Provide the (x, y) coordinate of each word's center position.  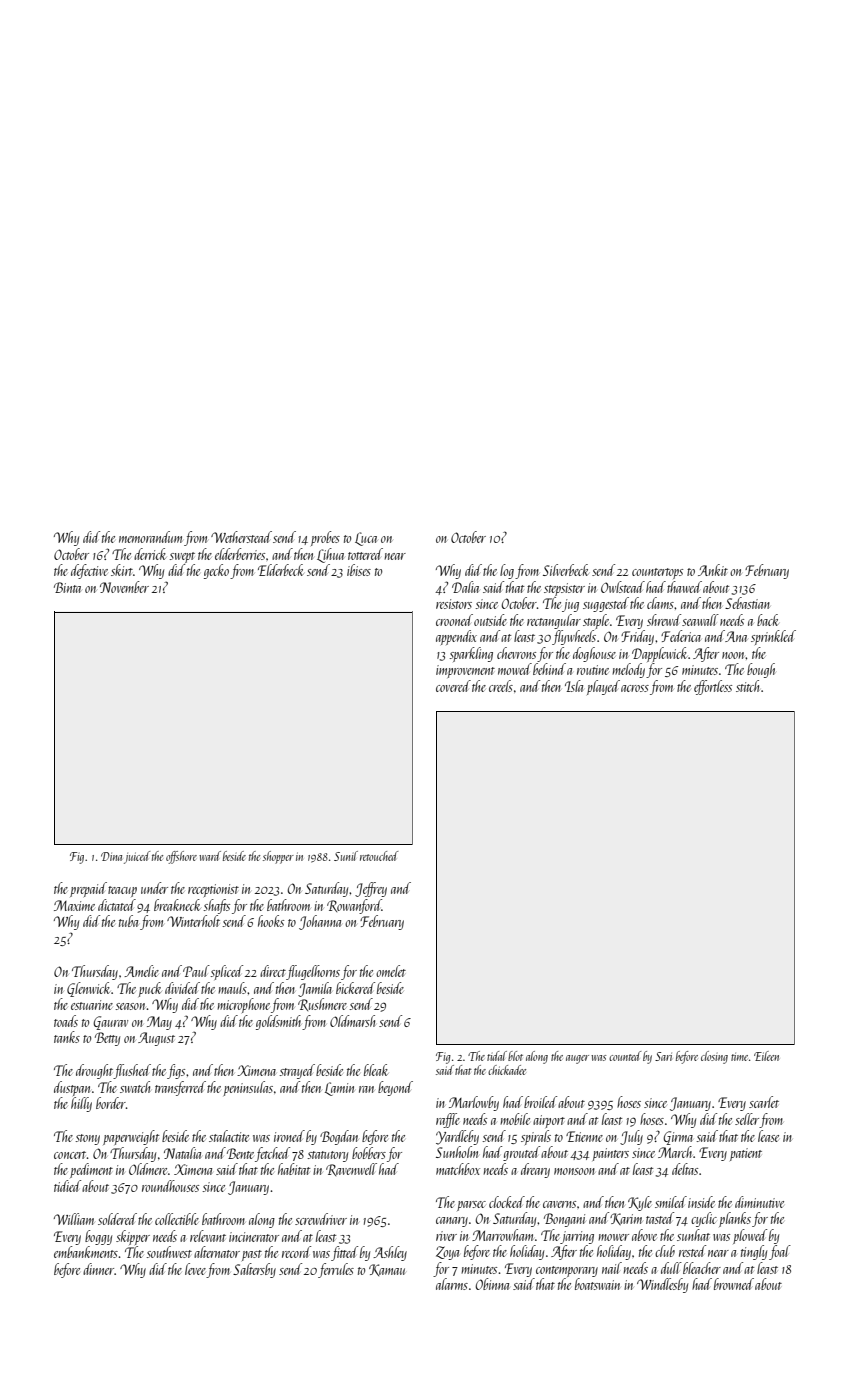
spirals (536, 1137)
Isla (574, 686)
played (603, 687)
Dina (111, 856)
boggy (98, 1237)
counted (625, 1056)
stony (87, 1139)
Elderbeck (280, 570)
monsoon (574, 1171)
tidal (497, 1056)
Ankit (713, 570)
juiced (137, 857)
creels (501, 686)
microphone (243, 1005)
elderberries (240, 554)
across (635, 688)
